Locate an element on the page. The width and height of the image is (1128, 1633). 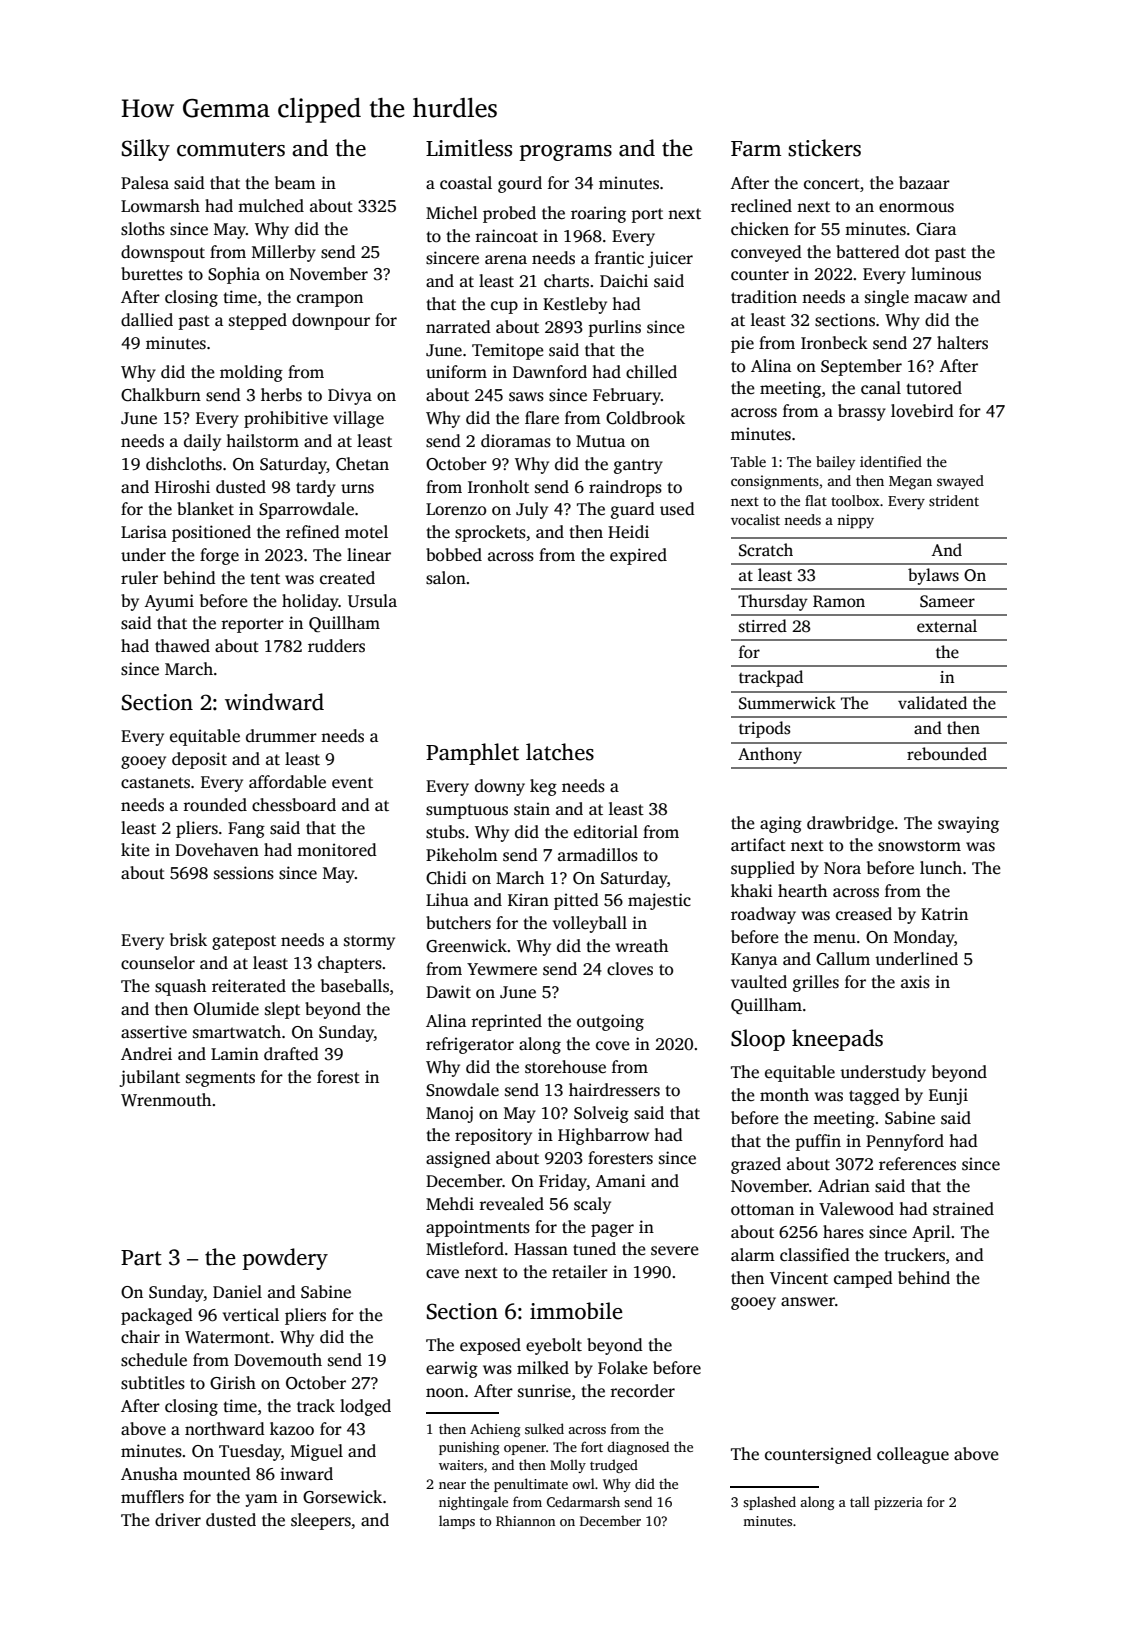
Farm is located at coordinates (756, 149).
